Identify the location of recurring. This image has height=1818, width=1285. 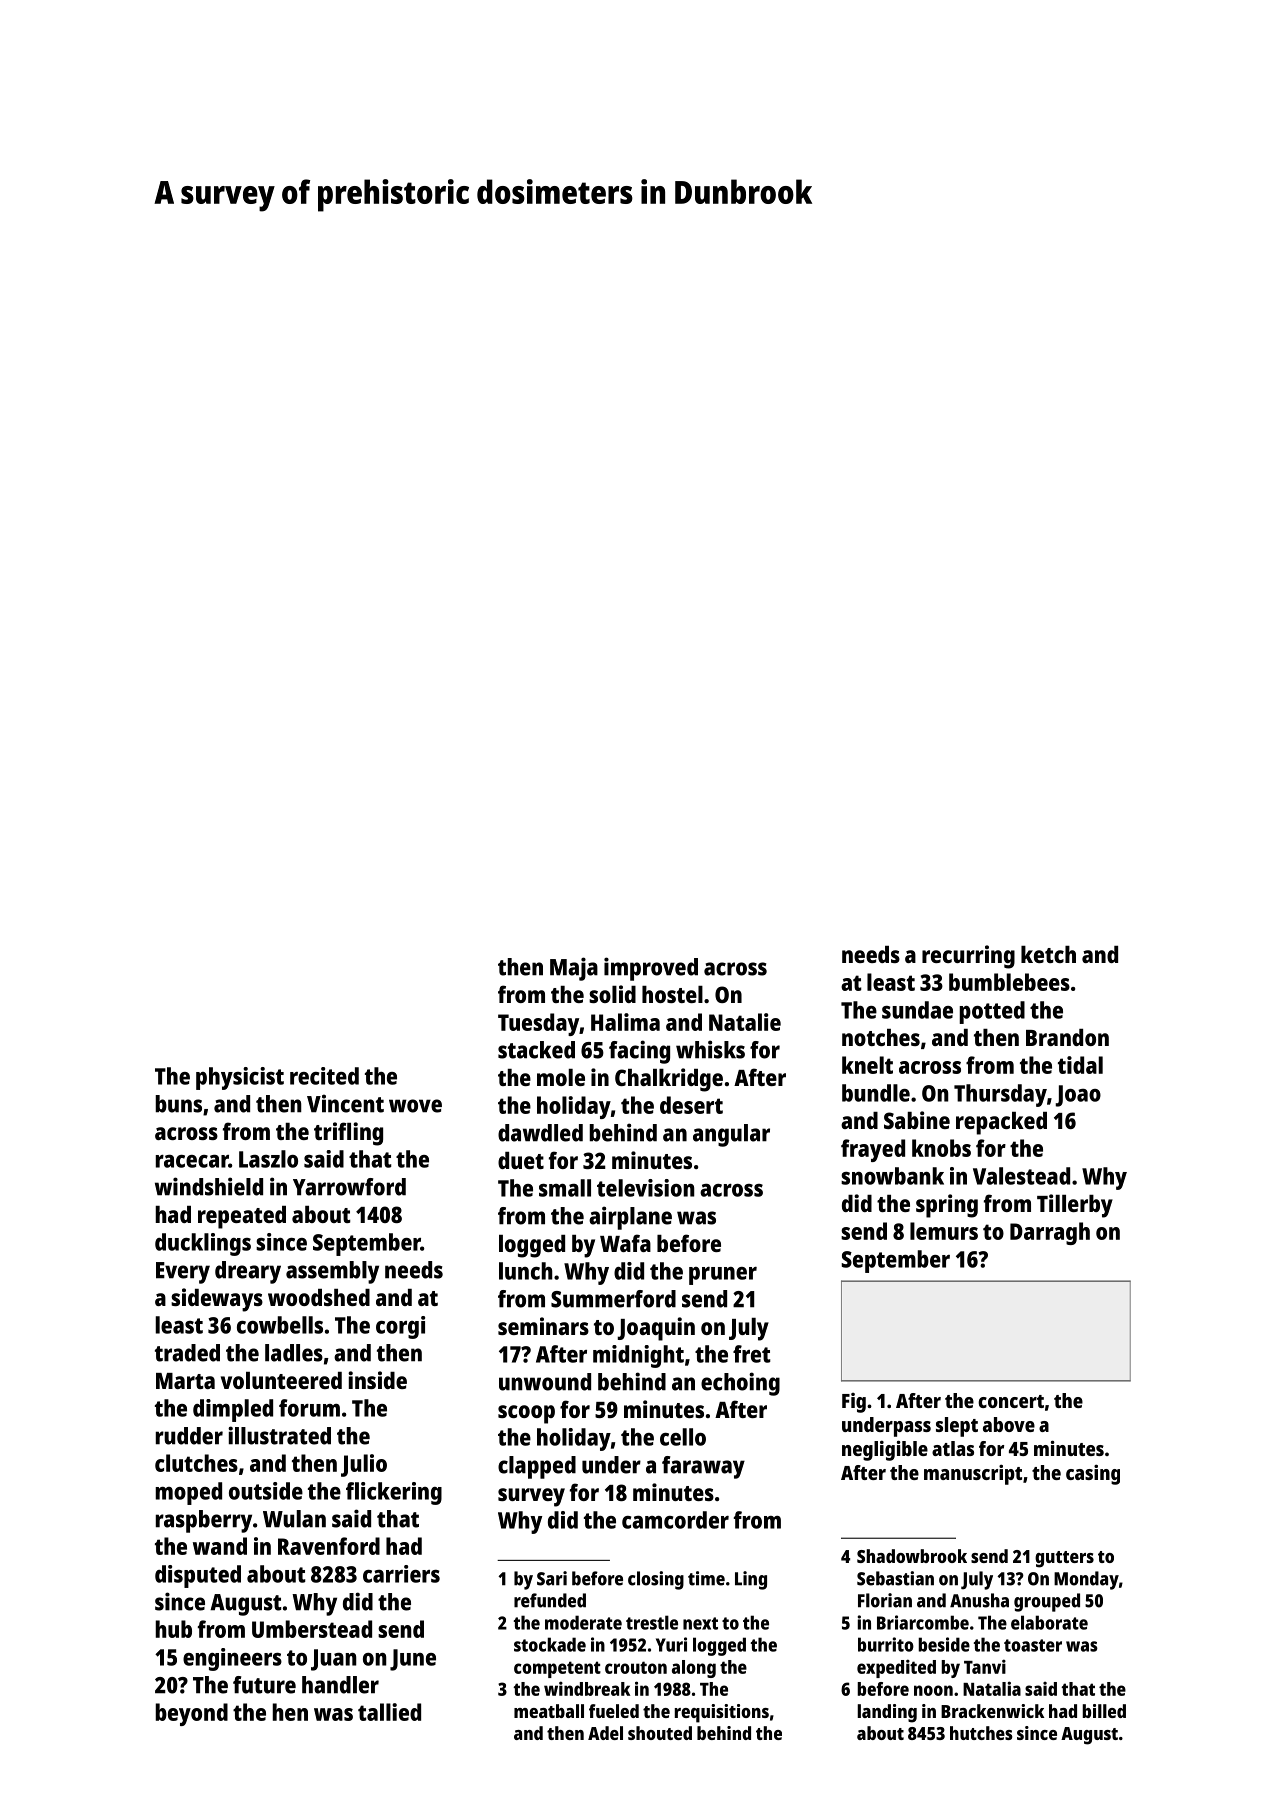
(968, 957).
